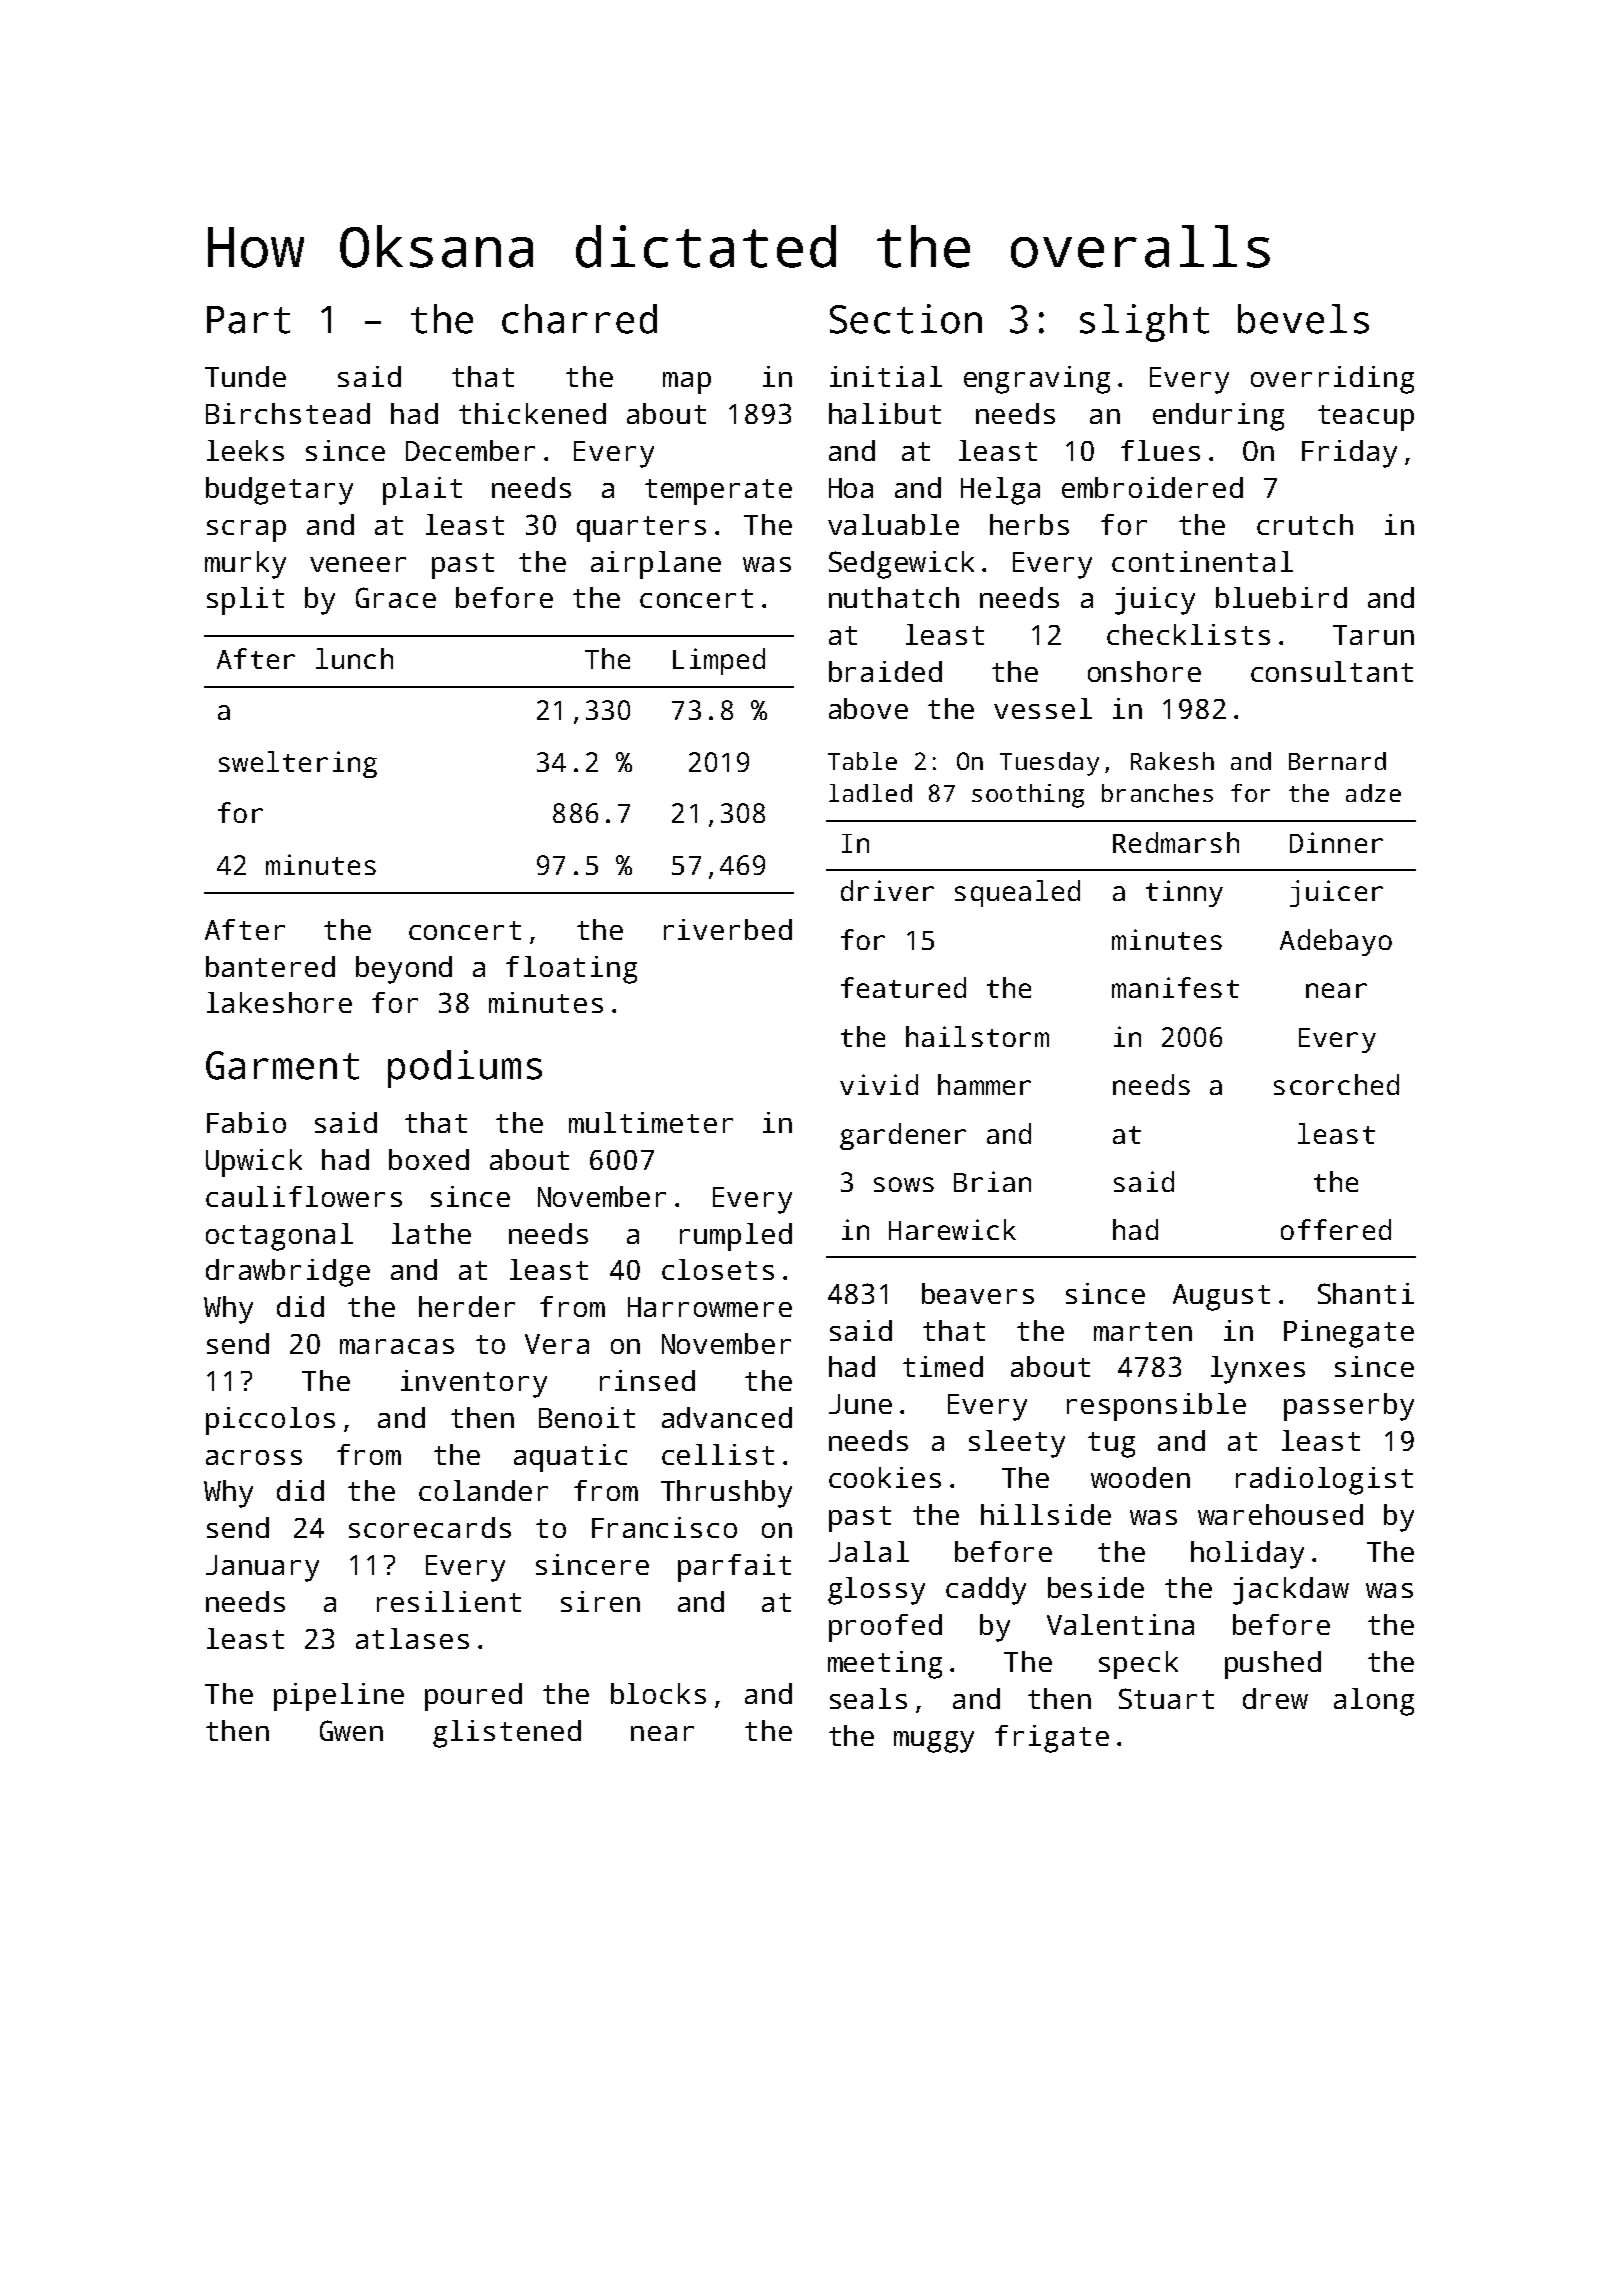 The width and height of the document is (1620, 2292). What do you see at coordinates (904, 1184) in the document?
I see `sows` at bounding box center [904, 1184].
